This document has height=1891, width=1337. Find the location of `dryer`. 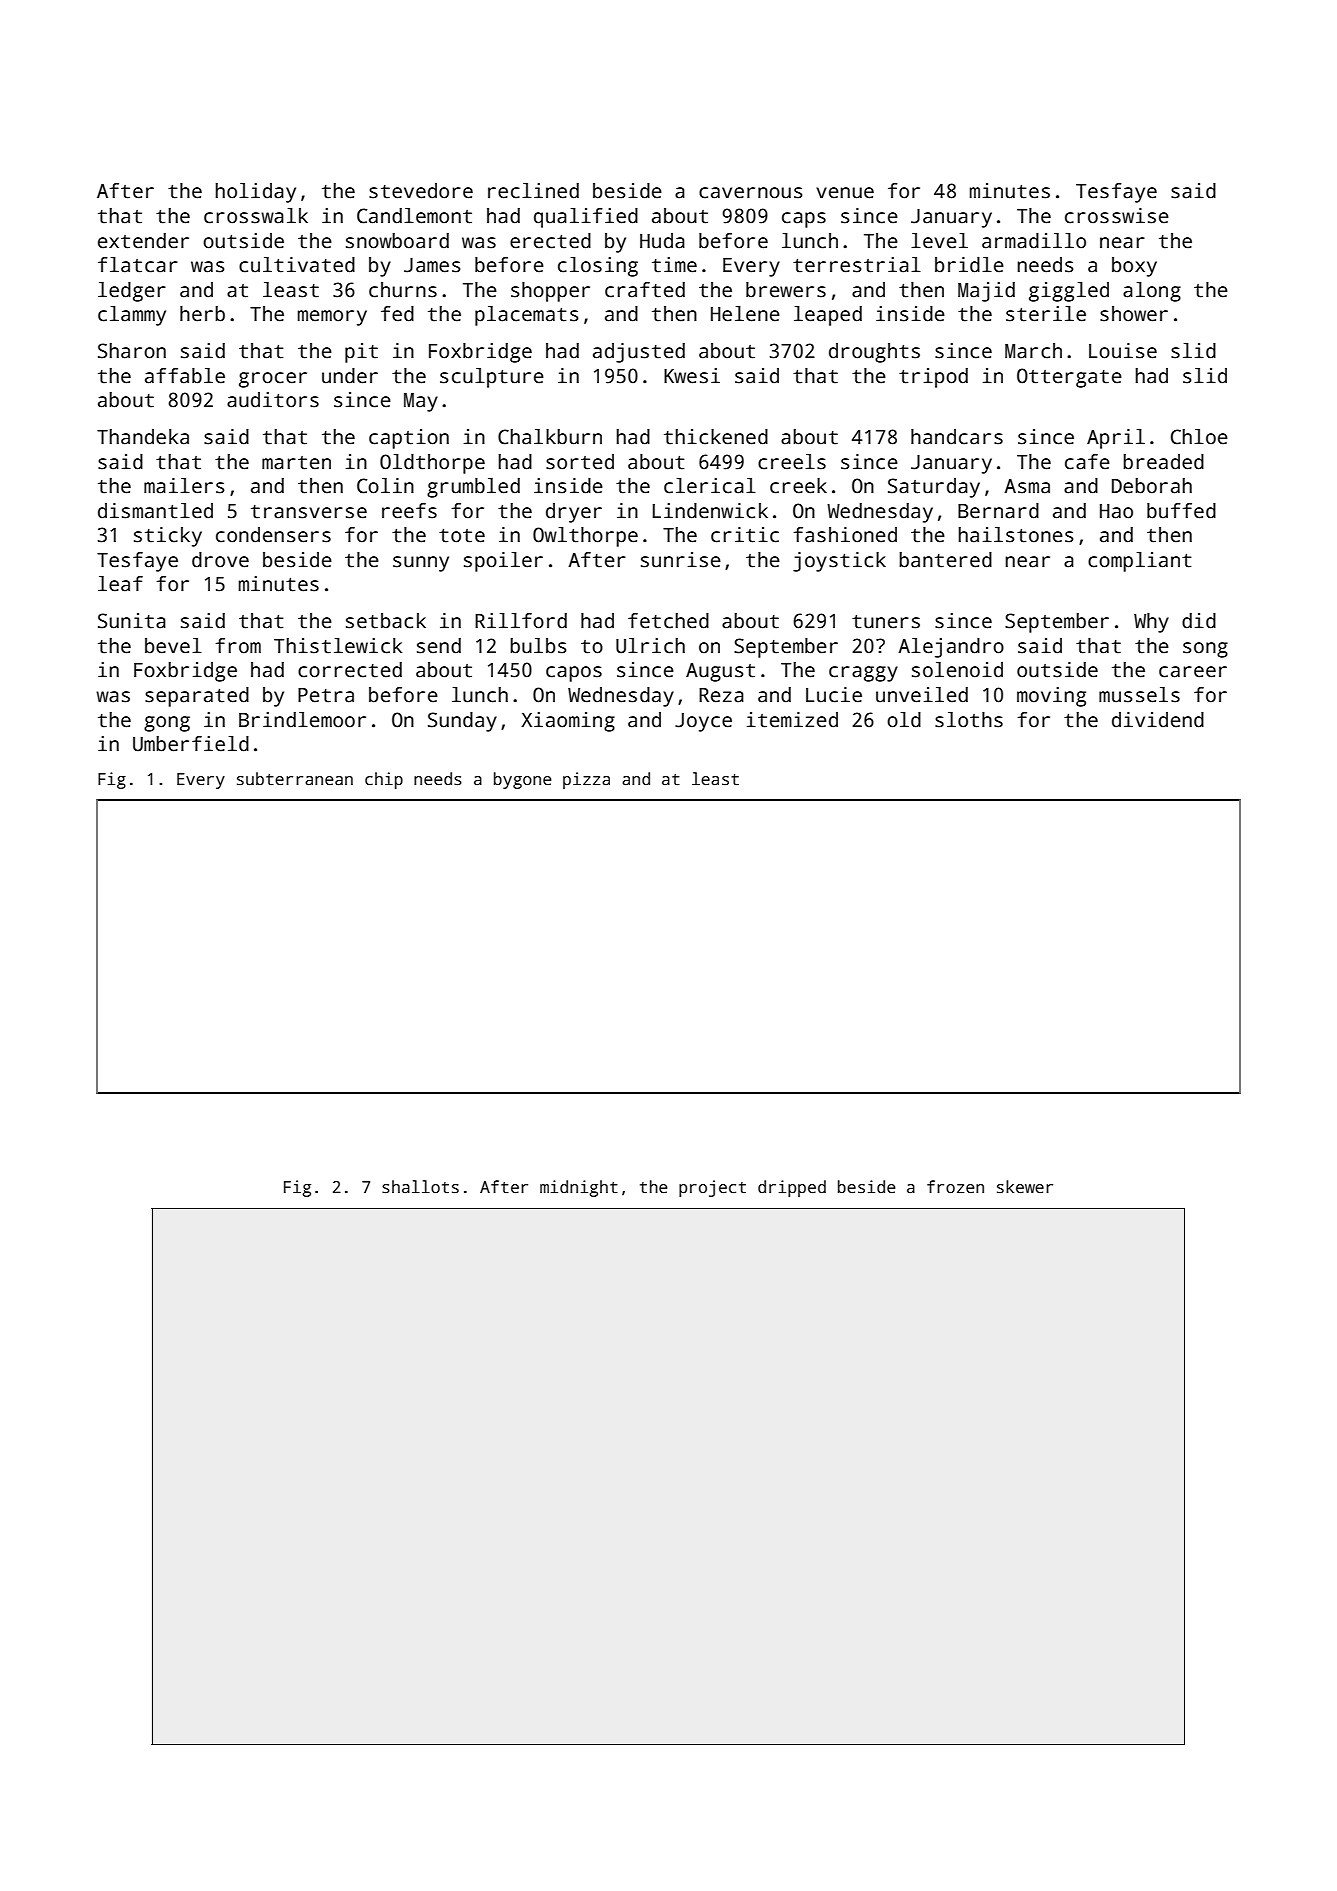

dryer is located at coordinates (574, 513).
